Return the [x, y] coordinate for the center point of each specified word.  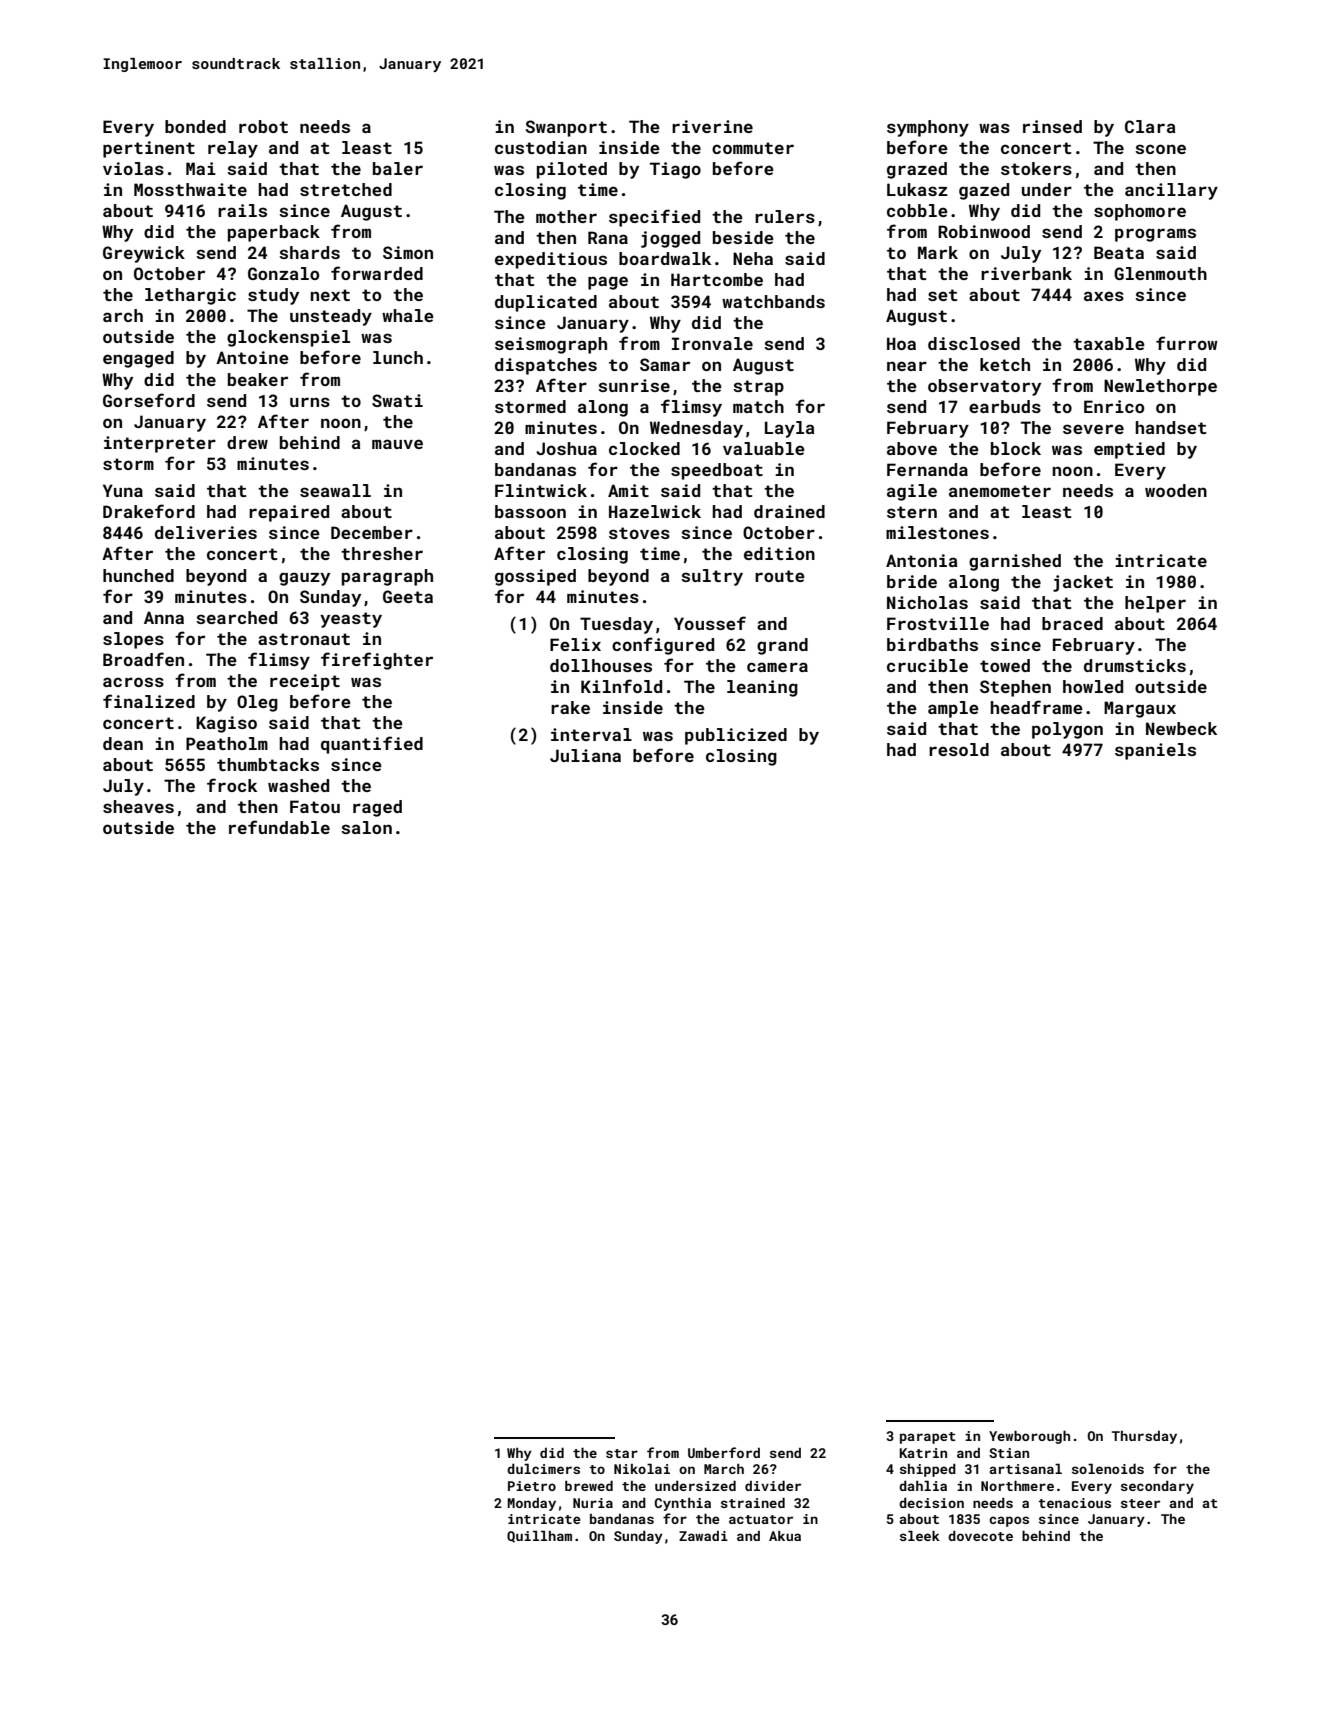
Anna [164, 617]
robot [263, 126]
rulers [785, 216]
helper [1155, 604]
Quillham [539, 1536]
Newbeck [1181, 728]
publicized [736, 736]
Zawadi [703, 1536]
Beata [1119, 252]
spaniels [1155, 751]
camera [777, 667]
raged [377, 808]
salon [366, 827]
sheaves [138, 806]
